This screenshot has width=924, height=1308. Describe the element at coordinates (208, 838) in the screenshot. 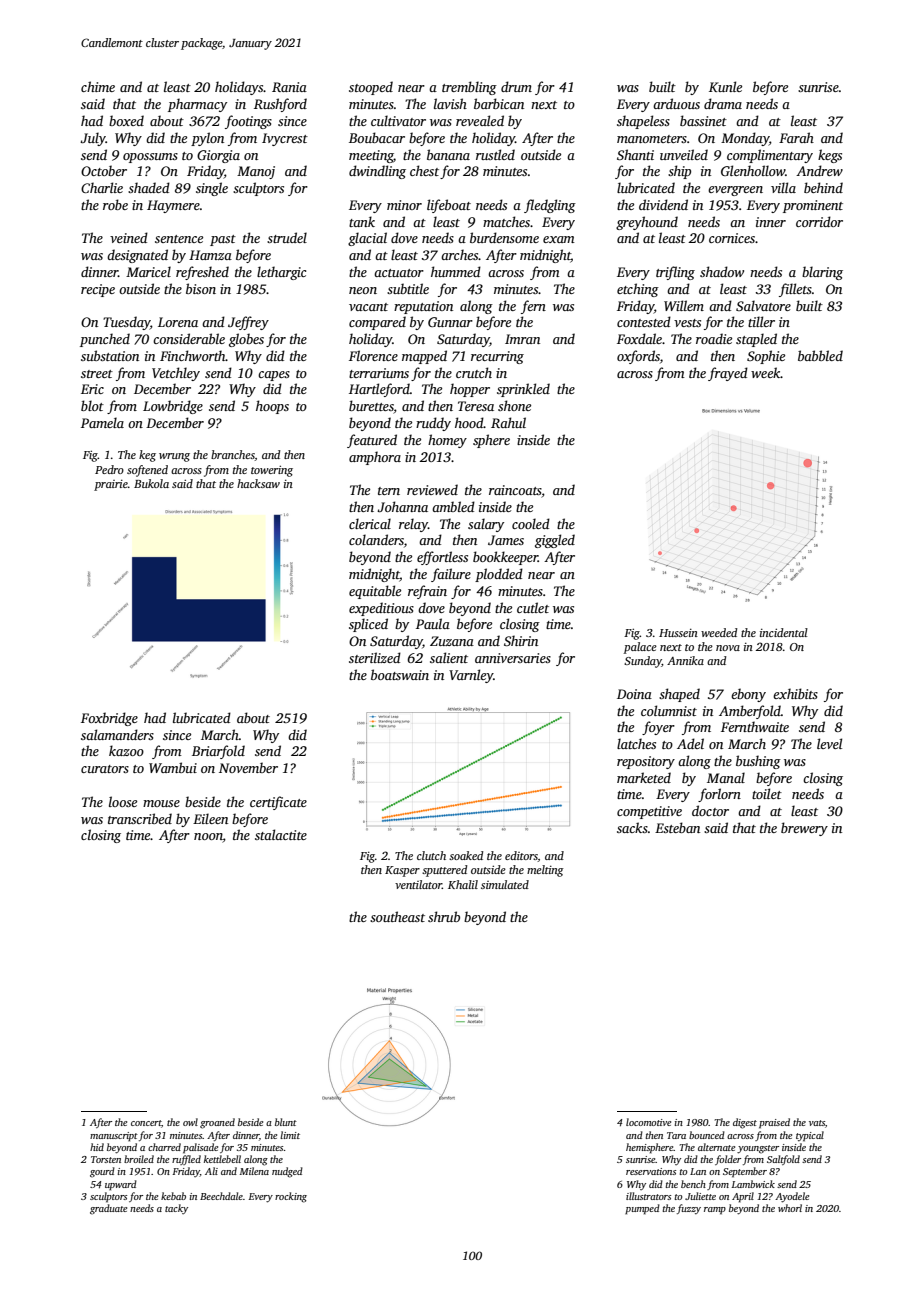

I see `noon` at that location.
